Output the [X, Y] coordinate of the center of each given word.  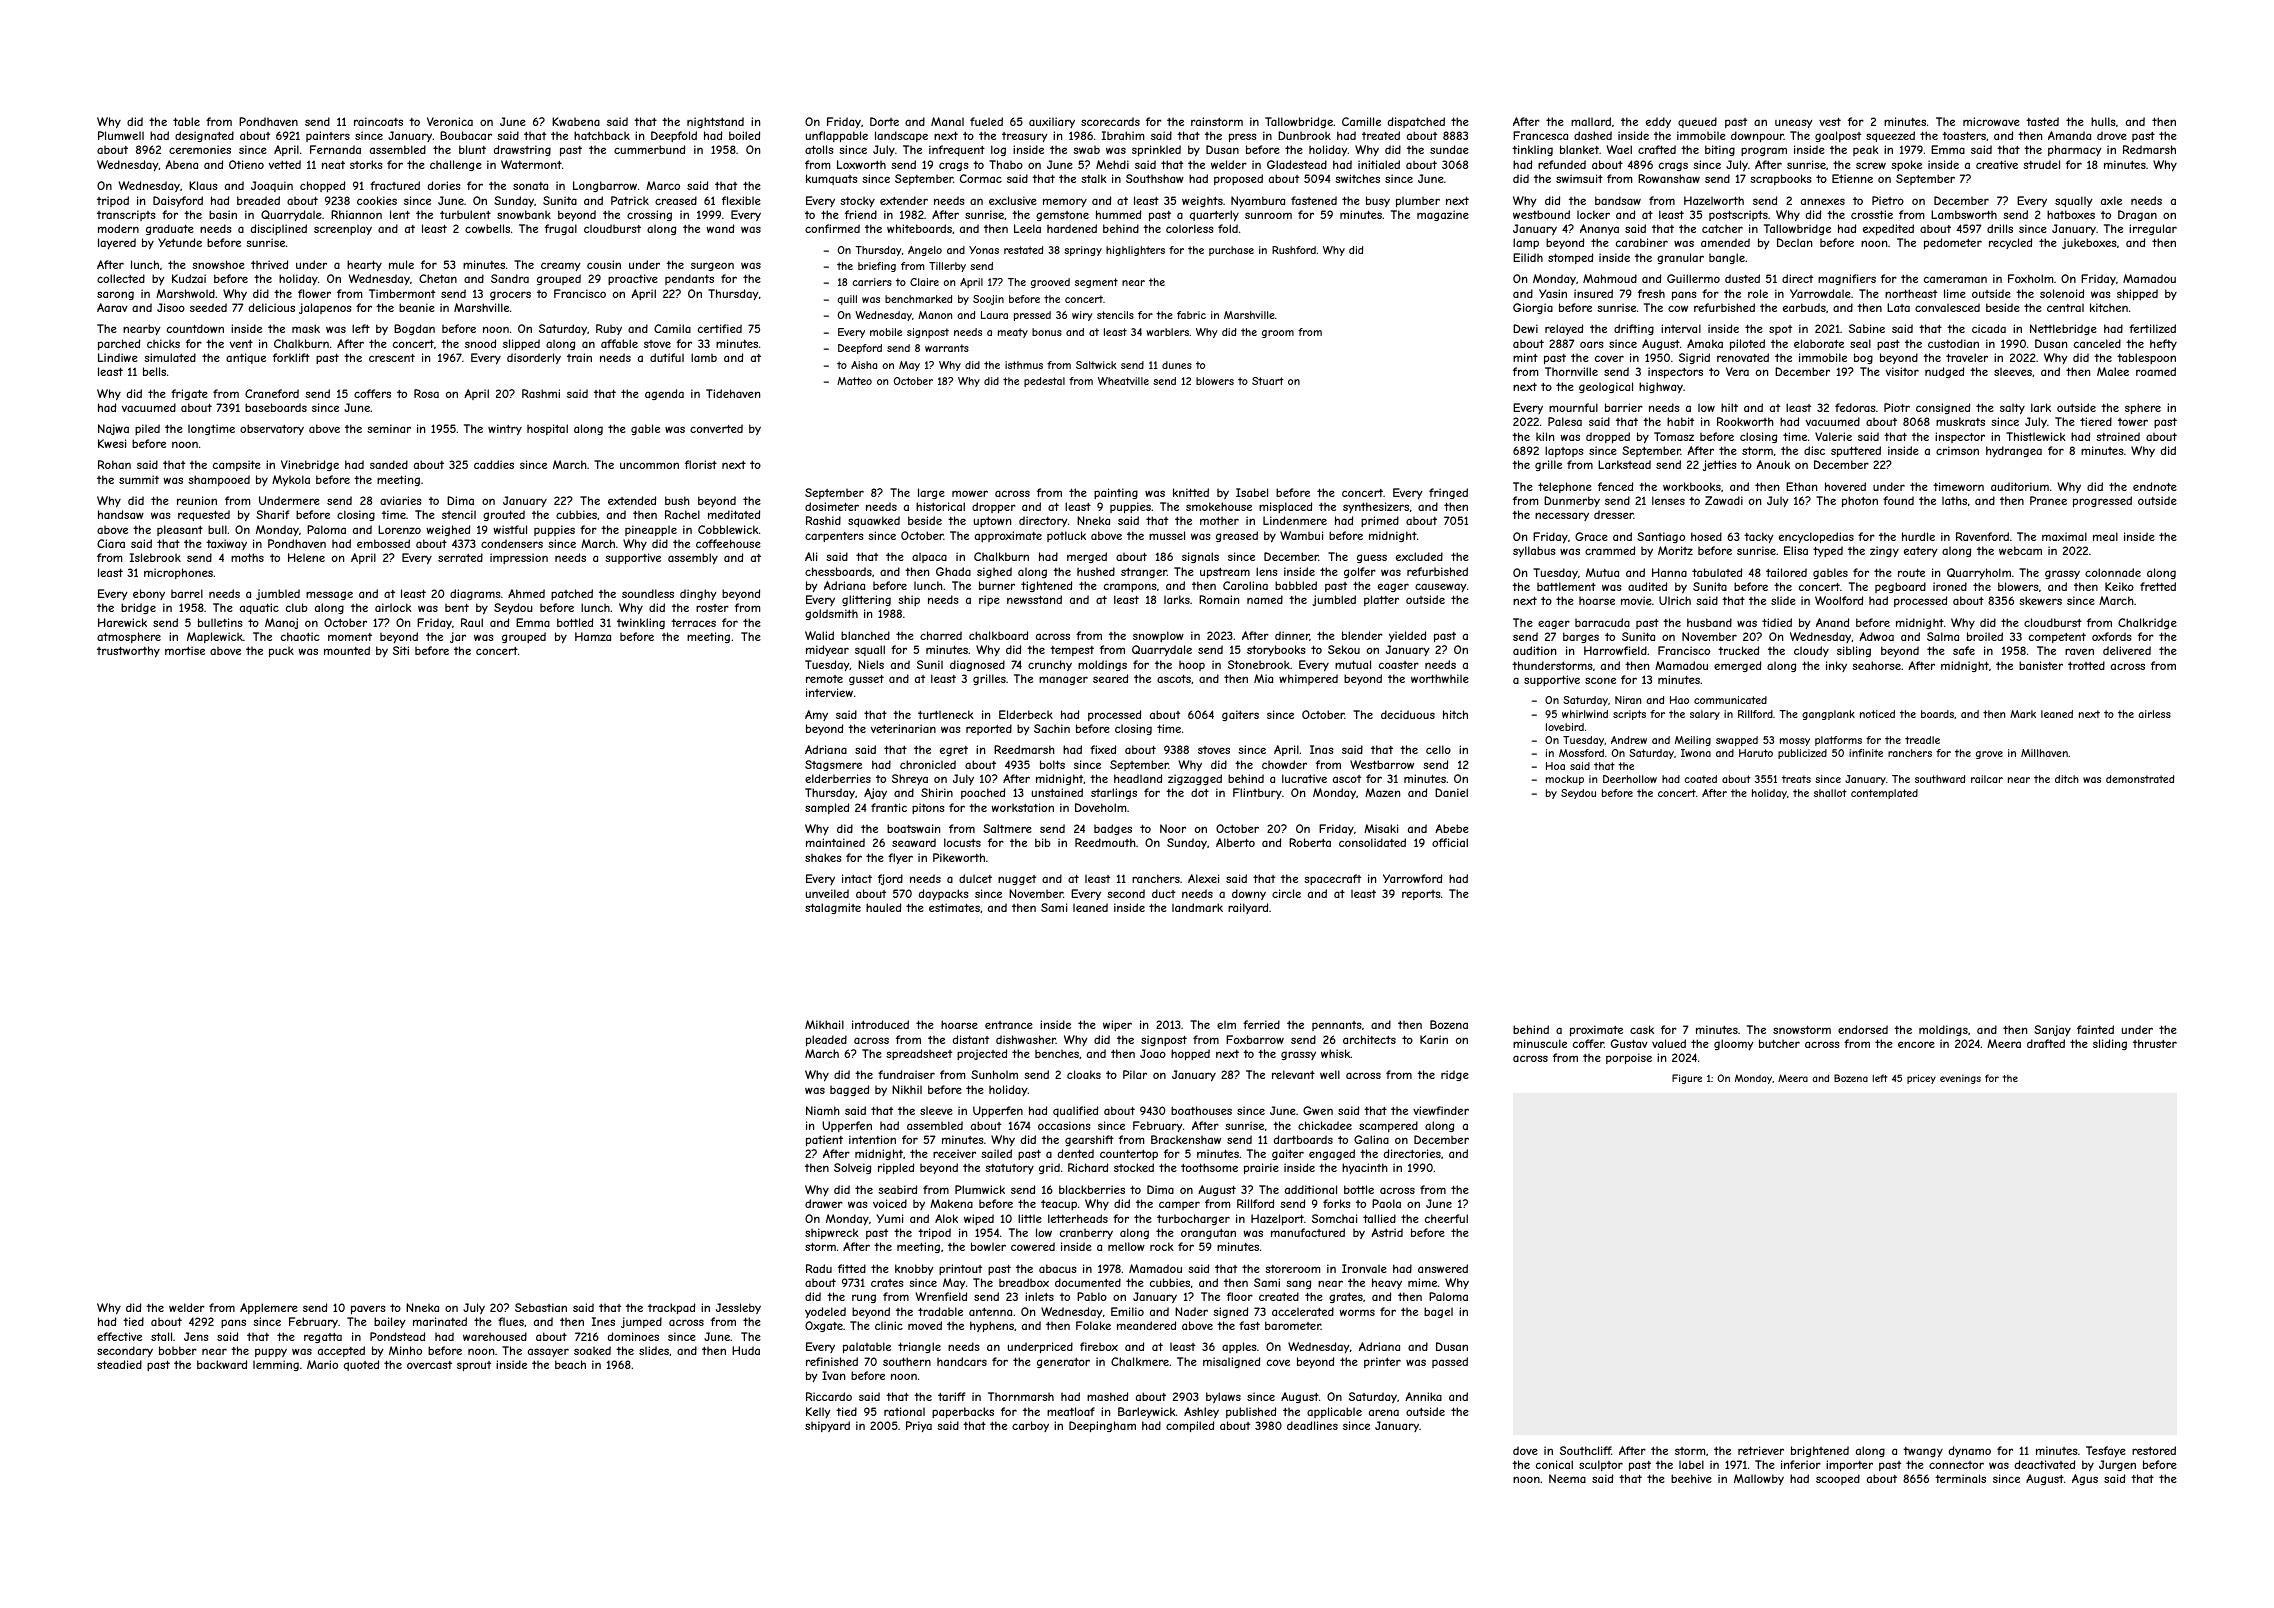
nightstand [715, 122]
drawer [824, 1203]
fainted [2095, 1029]
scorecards [1110, 121]
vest [1830, 121]
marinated [440, 1321]
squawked [874, 521]
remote [824, 679]
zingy [1884, 552]
